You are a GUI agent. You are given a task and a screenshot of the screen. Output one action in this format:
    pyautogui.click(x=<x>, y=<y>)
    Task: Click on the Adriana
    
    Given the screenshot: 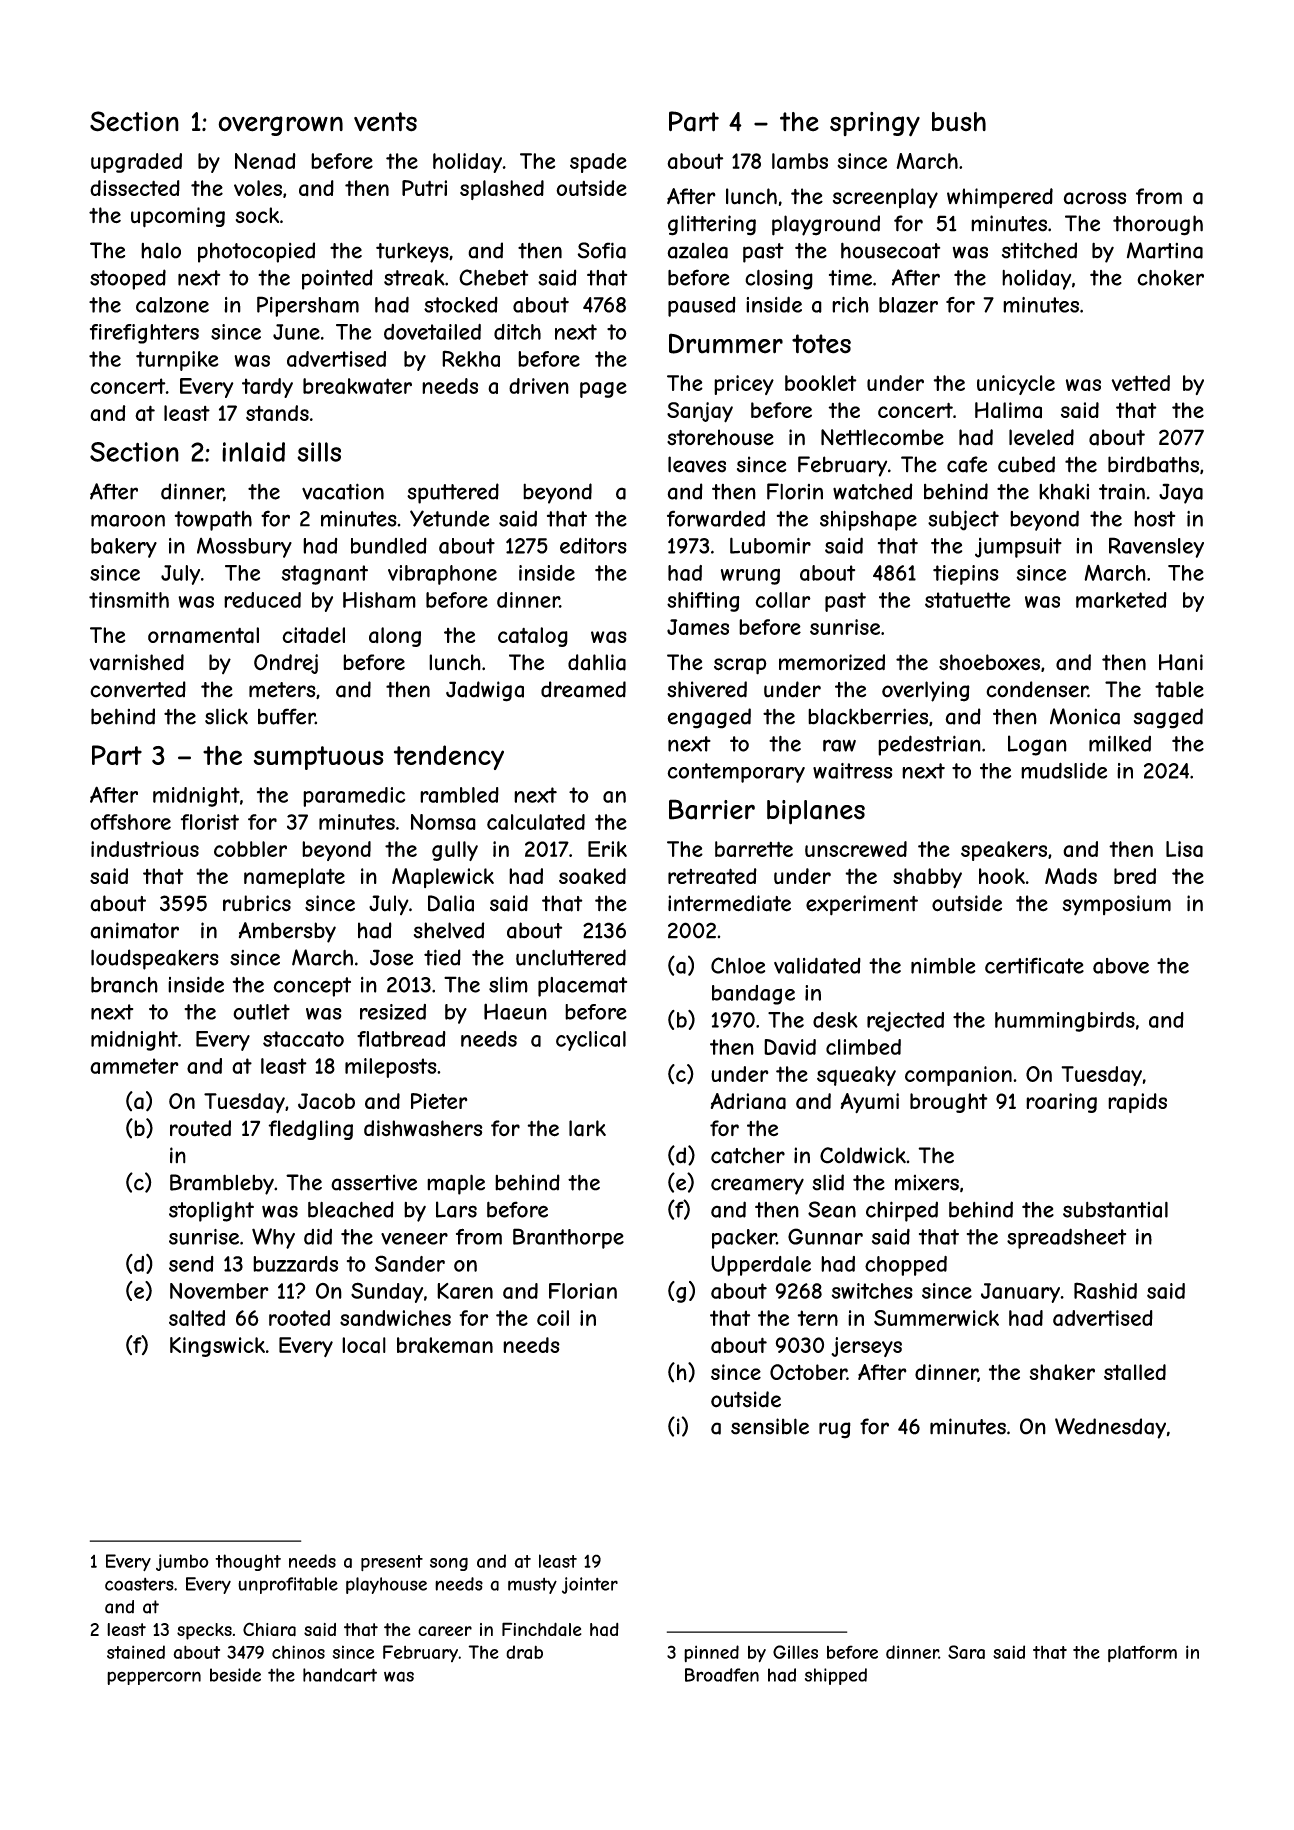 What is the action you would take?
    pyautogui.click(x=748, y=1101)
